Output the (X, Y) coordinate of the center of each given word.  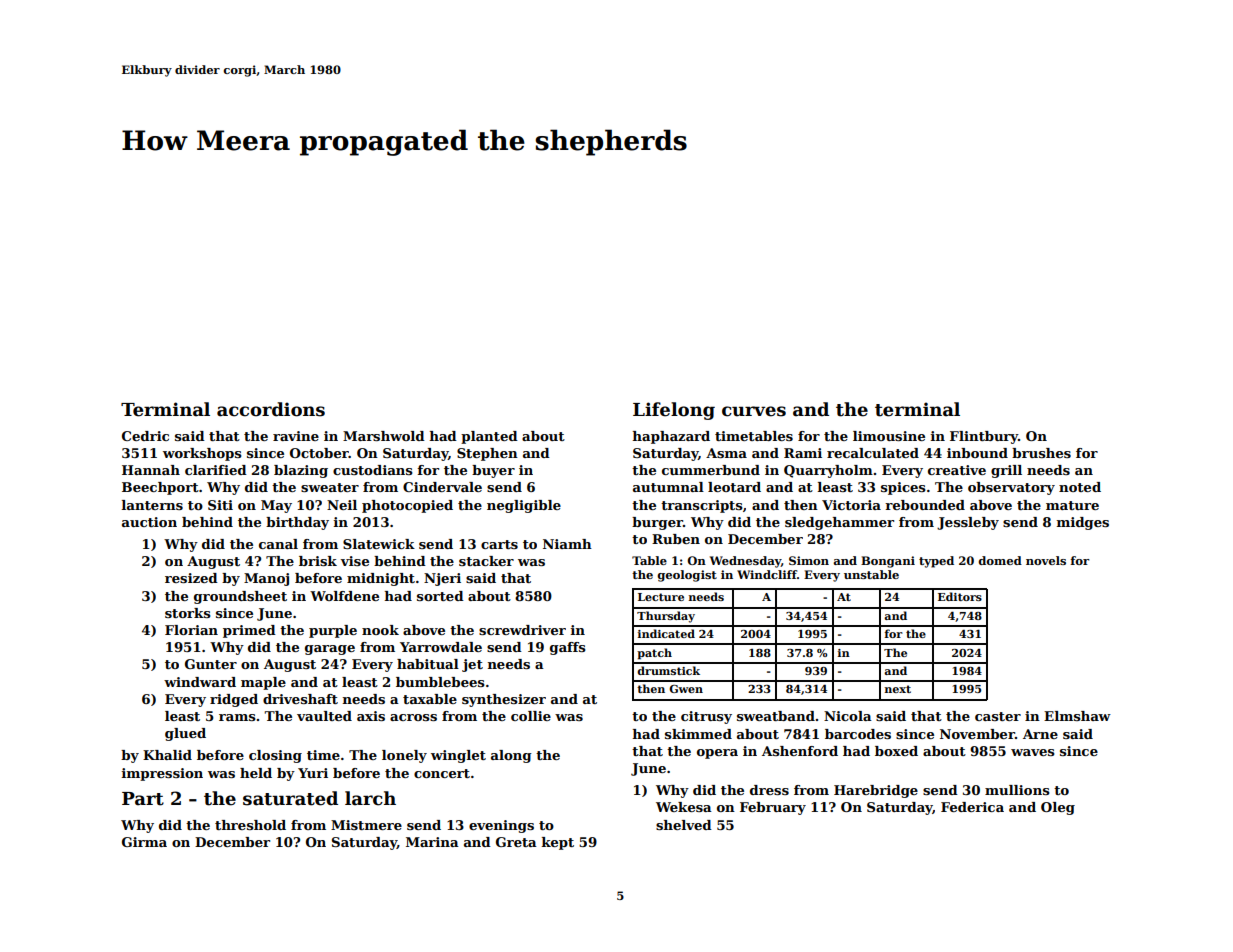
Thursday (666, 617)
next (898, 689)
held (256, 773)
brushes (1041, 453)
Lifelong (674, 411)
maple (263, 683)
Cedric (145, 436)
